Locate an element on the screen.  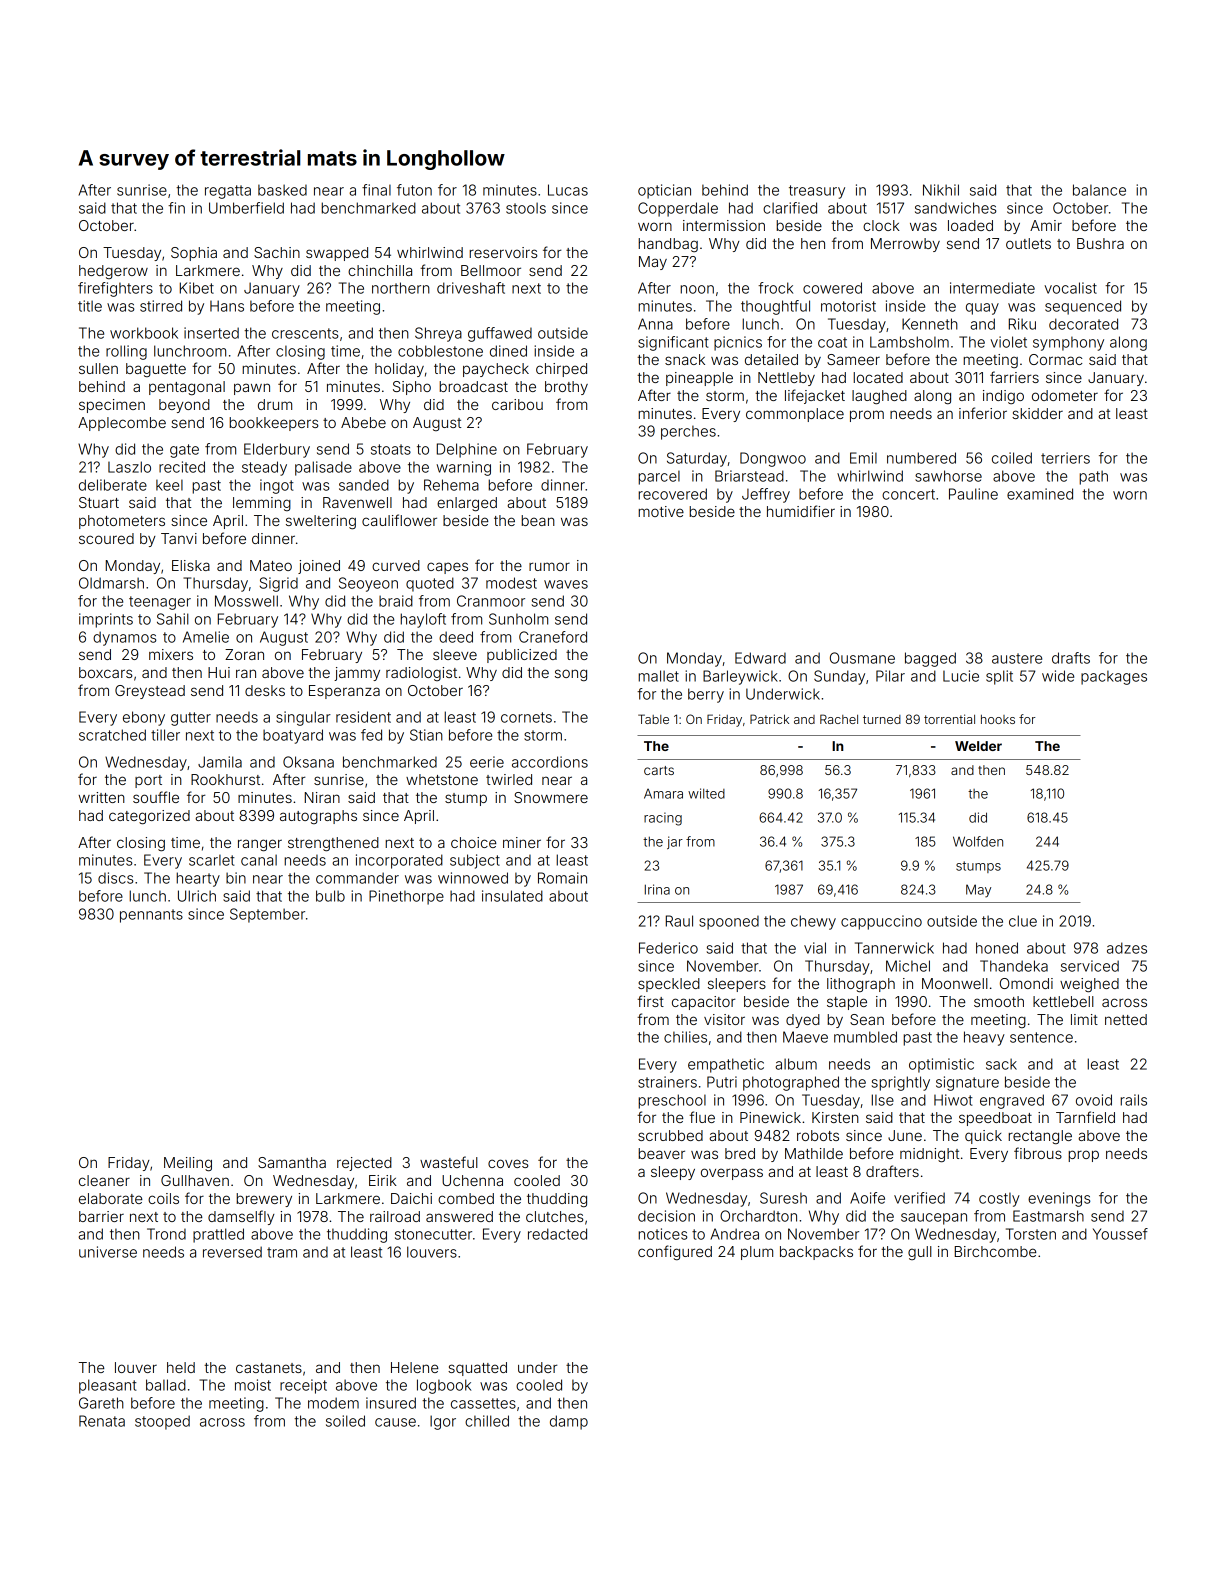
cappuccino is located at coordinates (881, 922).
